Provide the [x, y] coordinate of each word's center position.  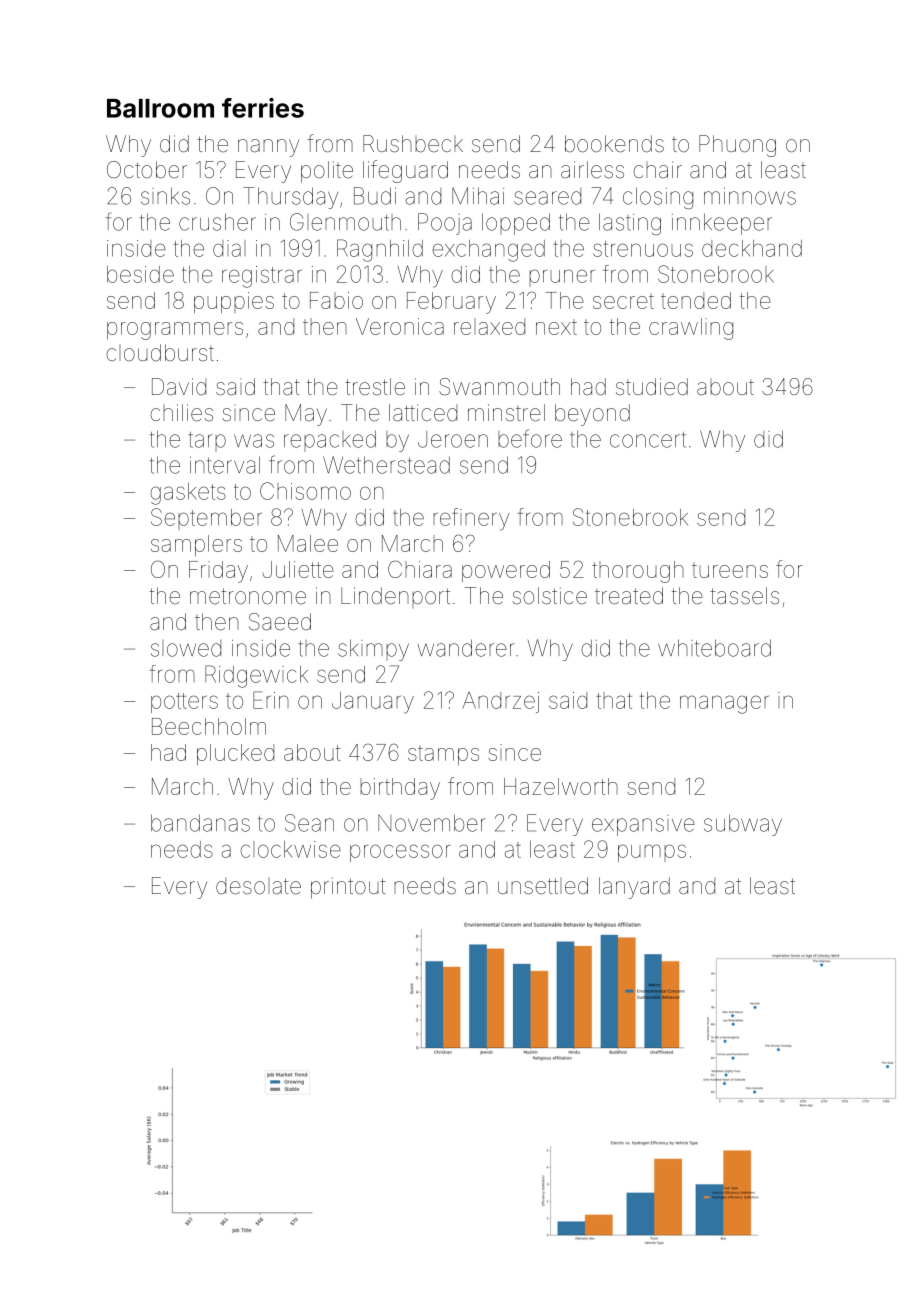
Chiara [420, 569]
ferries [263, 108]
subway [743, 825]
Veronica [400, 326]
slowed [186, 648]
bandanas [200, 823]
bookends [614, 144]
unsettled [543, 886]
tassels [744, 596]
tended [696, 300]
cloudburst [160, 352]
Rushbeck [413, 144]
